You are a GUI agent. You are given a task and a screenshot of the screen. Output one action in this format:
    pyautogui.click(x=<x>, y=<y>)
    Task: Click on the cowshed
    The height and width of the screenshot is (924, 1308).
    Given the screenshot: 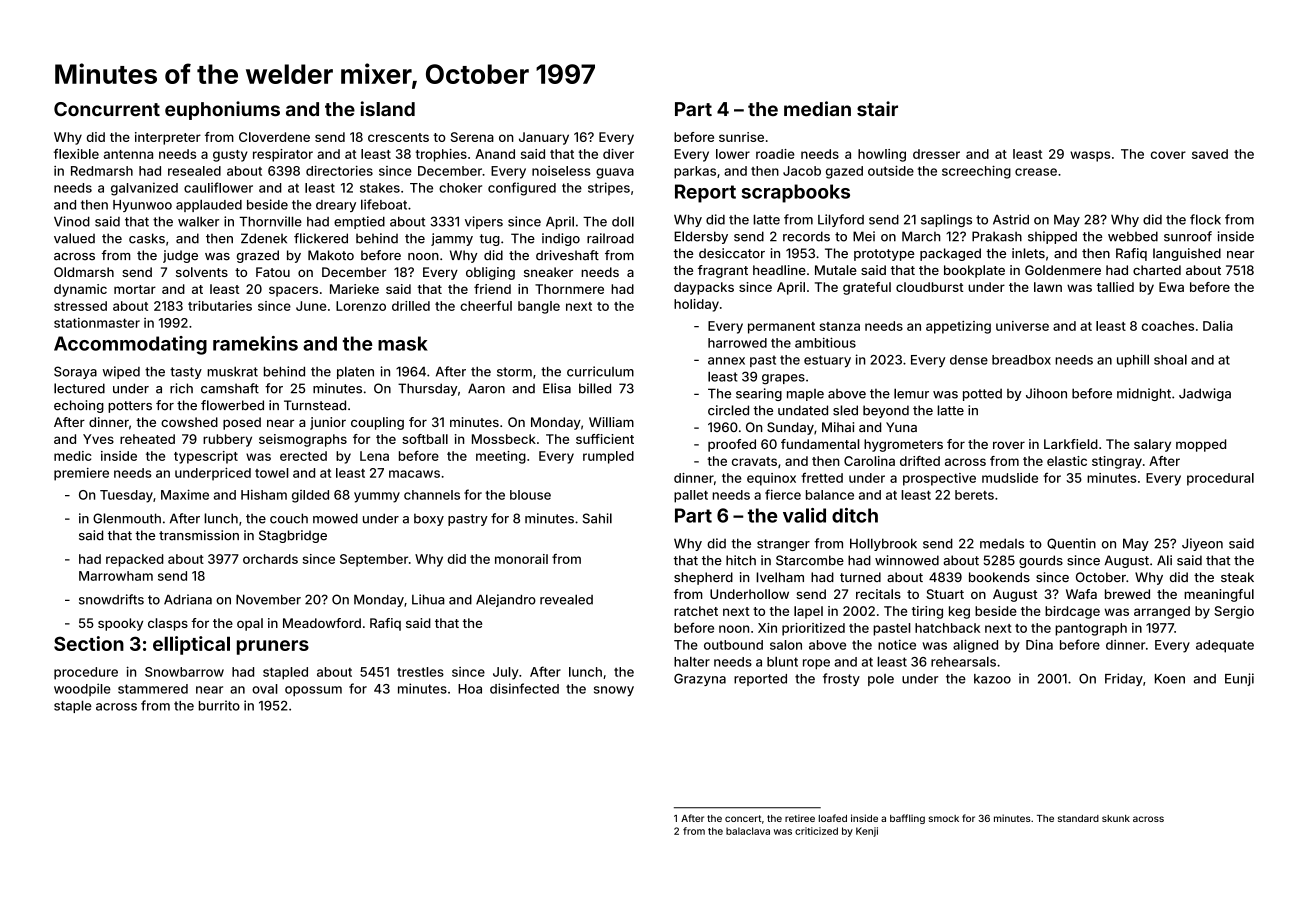 What is the action you would take?
    pyautogui.click(x=189, y=422)
